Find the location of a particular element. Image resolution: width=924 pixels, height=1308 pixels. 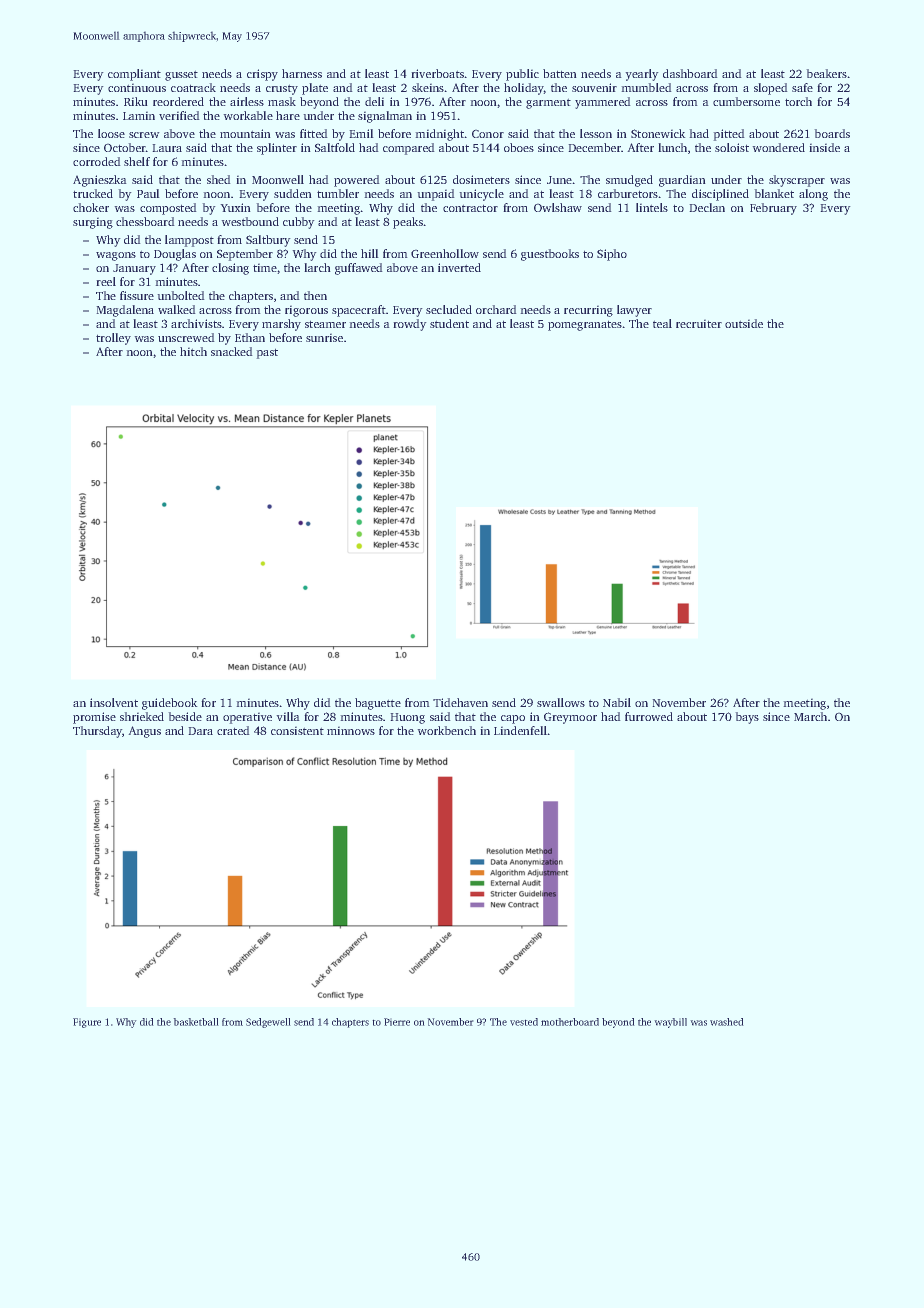

Lindenfell is located at coordinates (520, 730).
